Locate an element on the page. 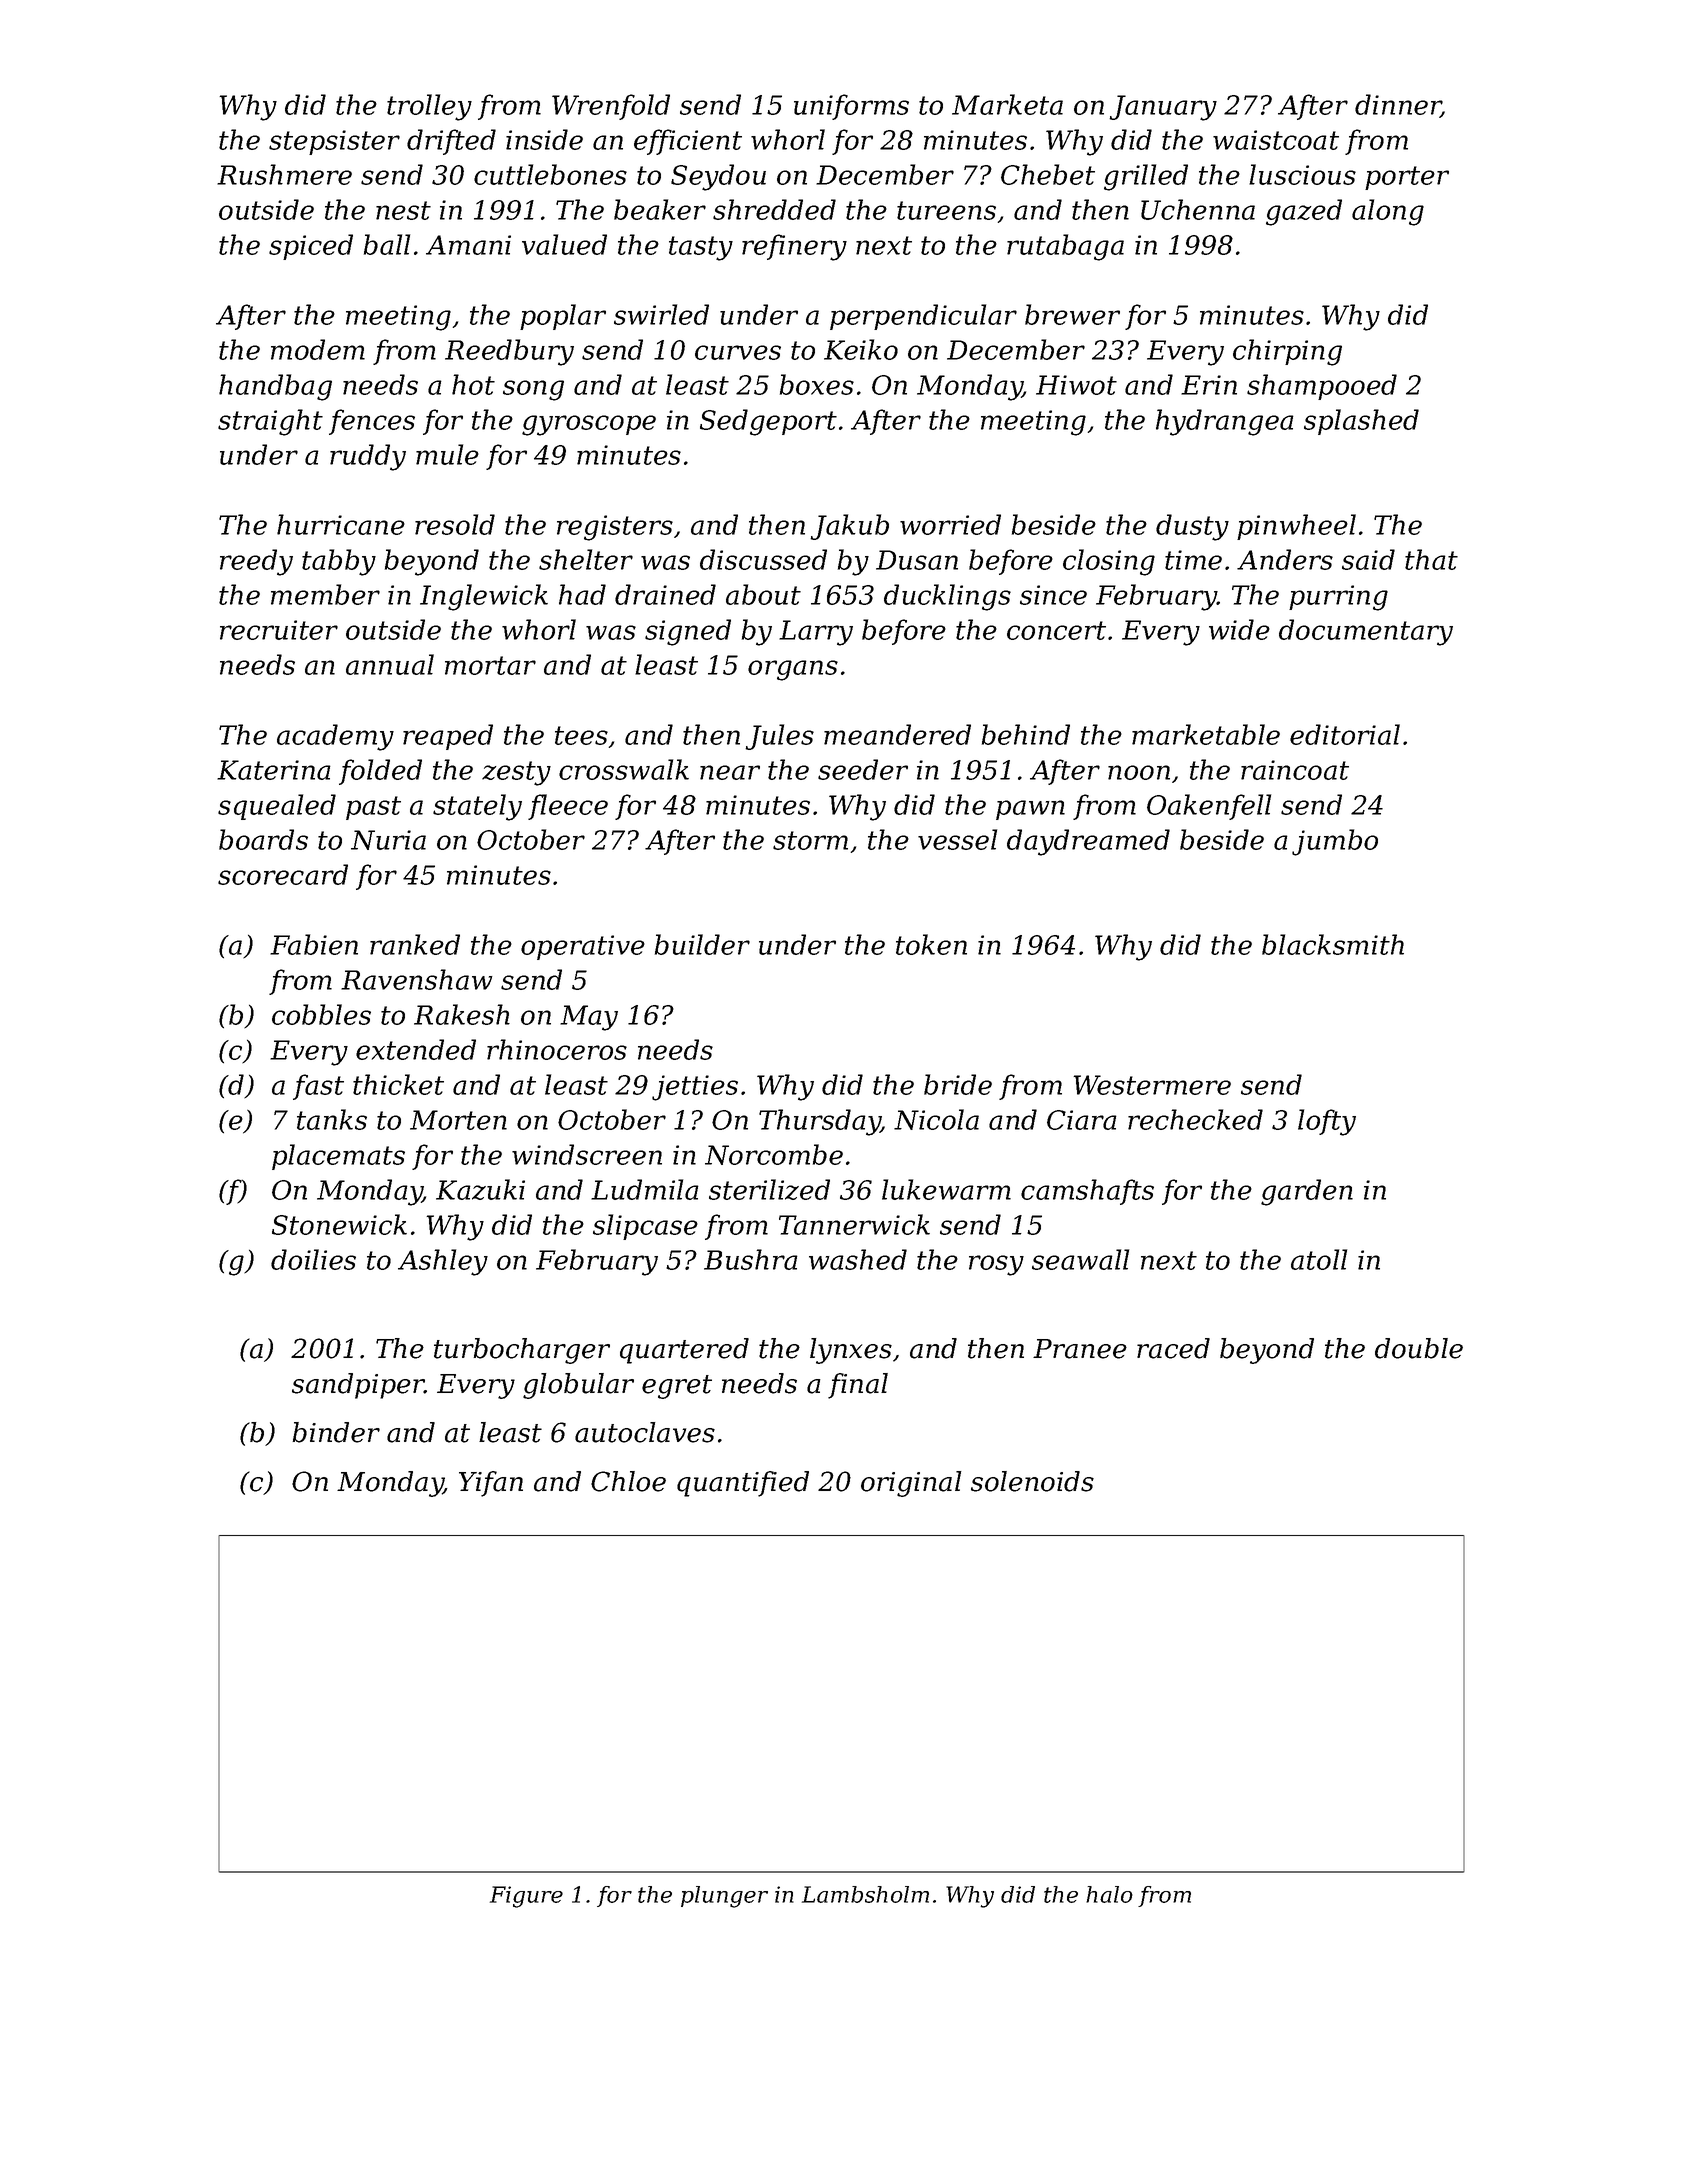  resold is located at coordinates (455, 524).
